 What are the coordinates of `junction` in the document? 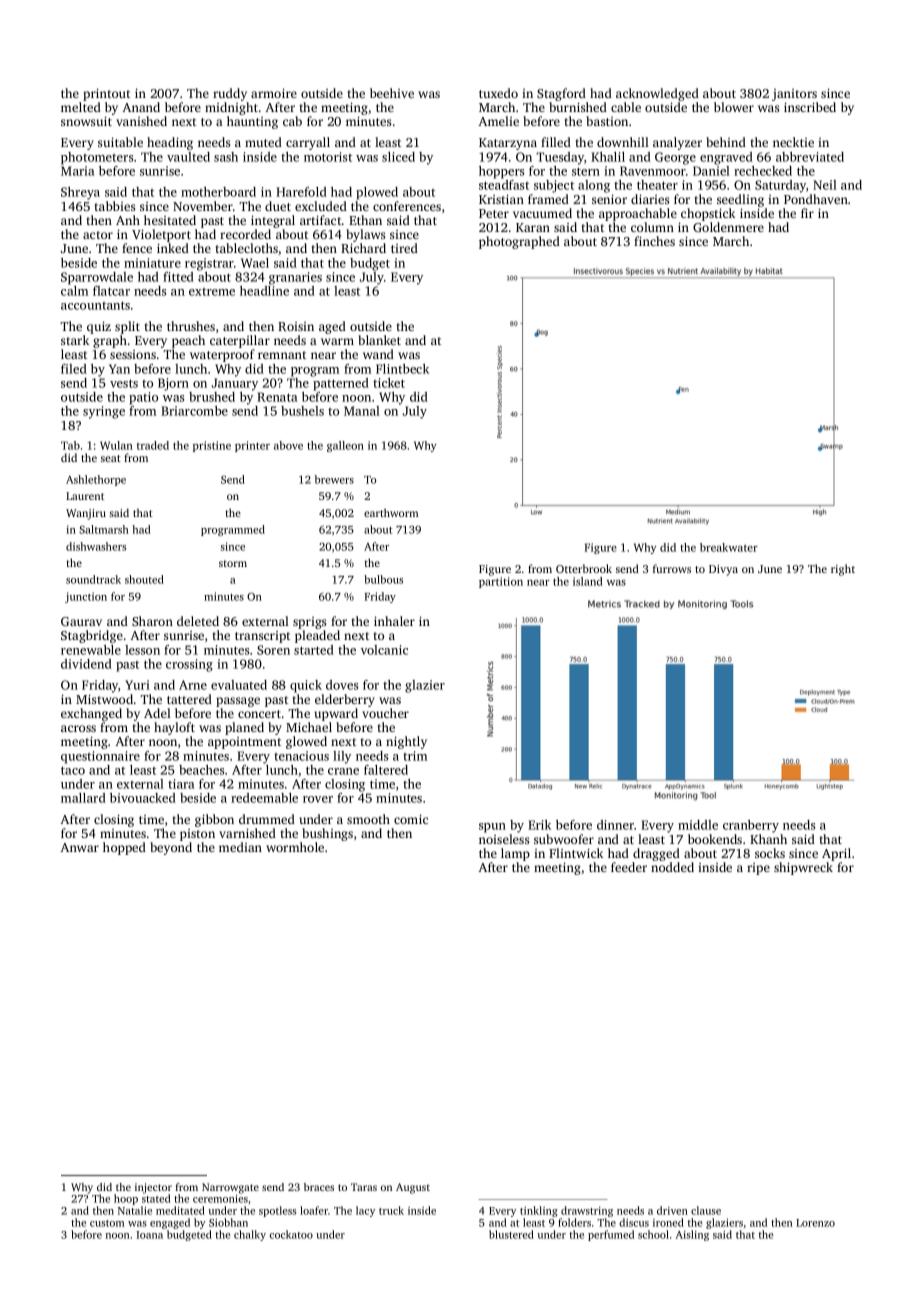 It's located at (86, 597).
